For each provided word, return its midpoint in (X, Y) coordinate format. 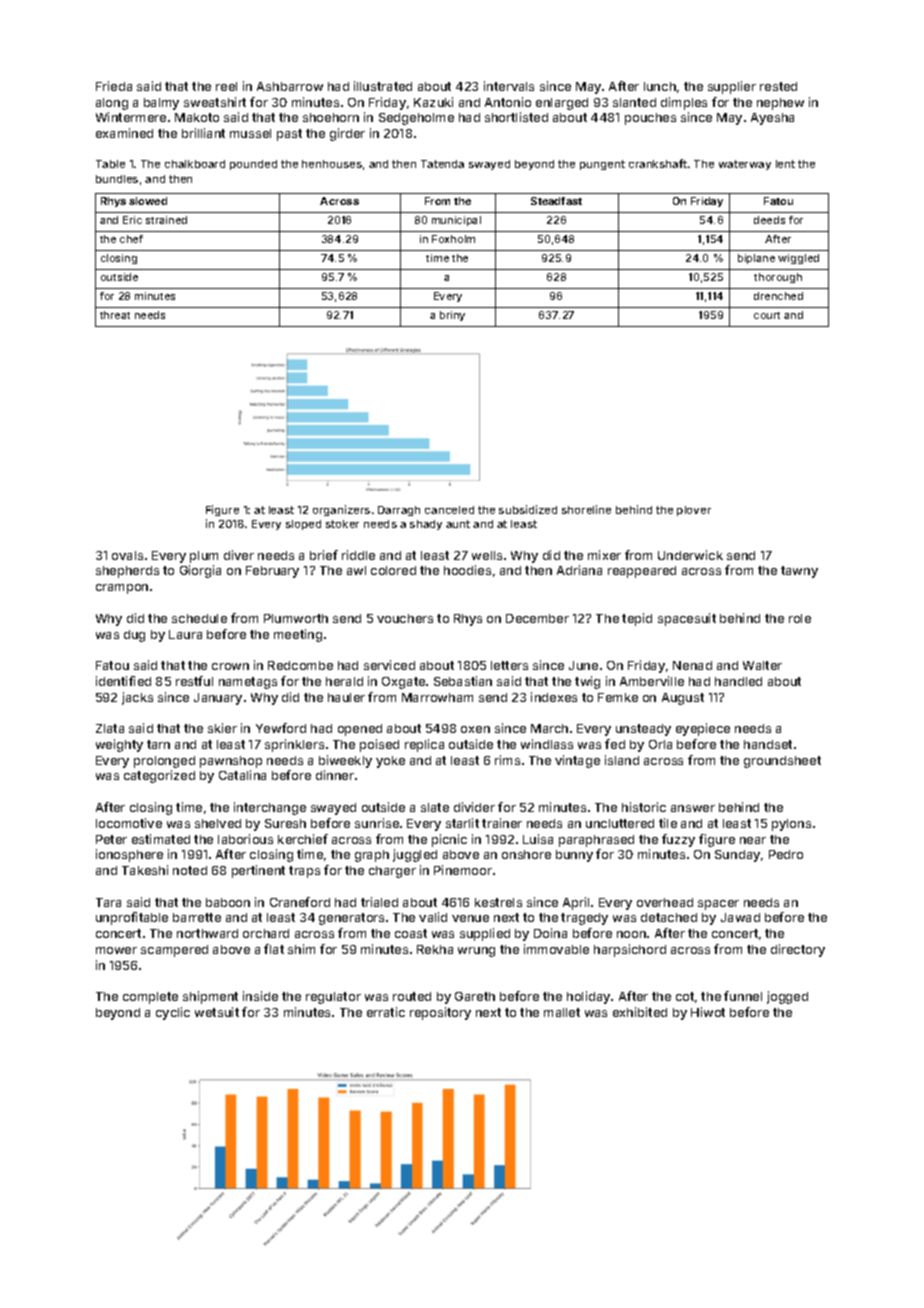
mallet (562, 1012)
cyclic (173, 1013)
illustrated (383, 86)
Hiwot (708, 1012)
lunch (660, 86)
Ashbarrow (290, 86)
